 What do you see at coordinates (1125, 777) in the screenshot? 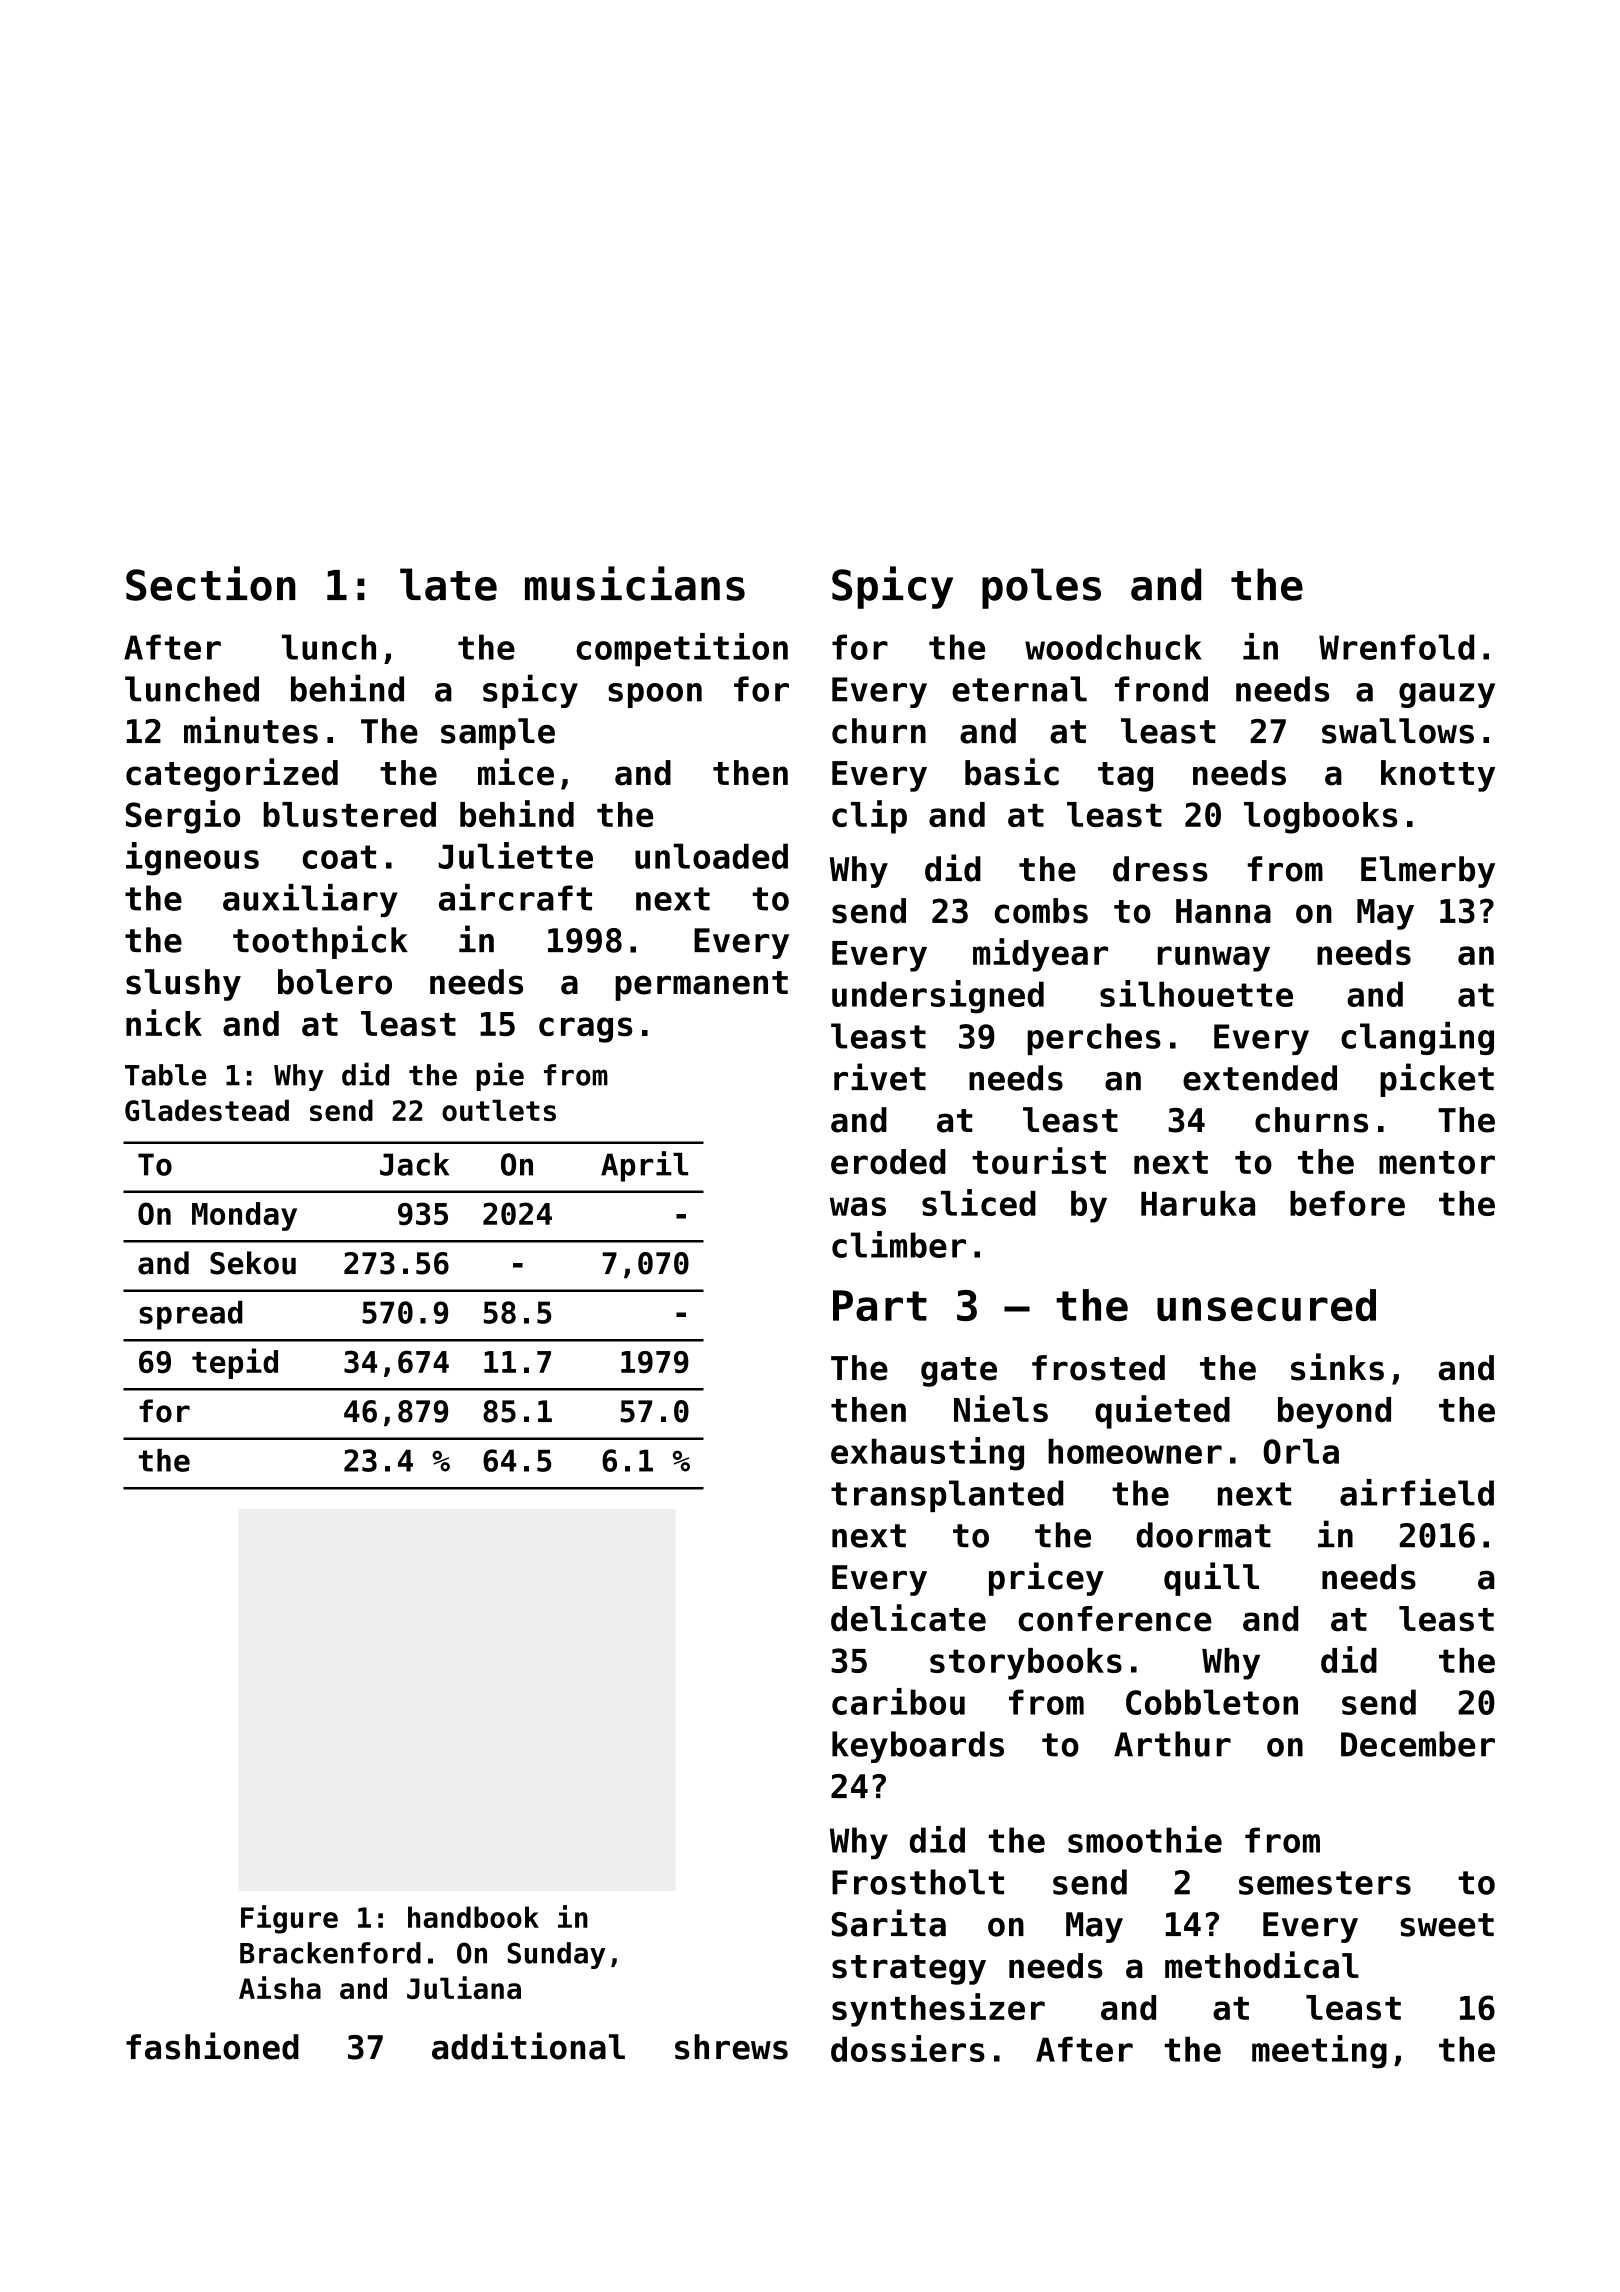
I see `tag` at bounding box center [1125, 777].
